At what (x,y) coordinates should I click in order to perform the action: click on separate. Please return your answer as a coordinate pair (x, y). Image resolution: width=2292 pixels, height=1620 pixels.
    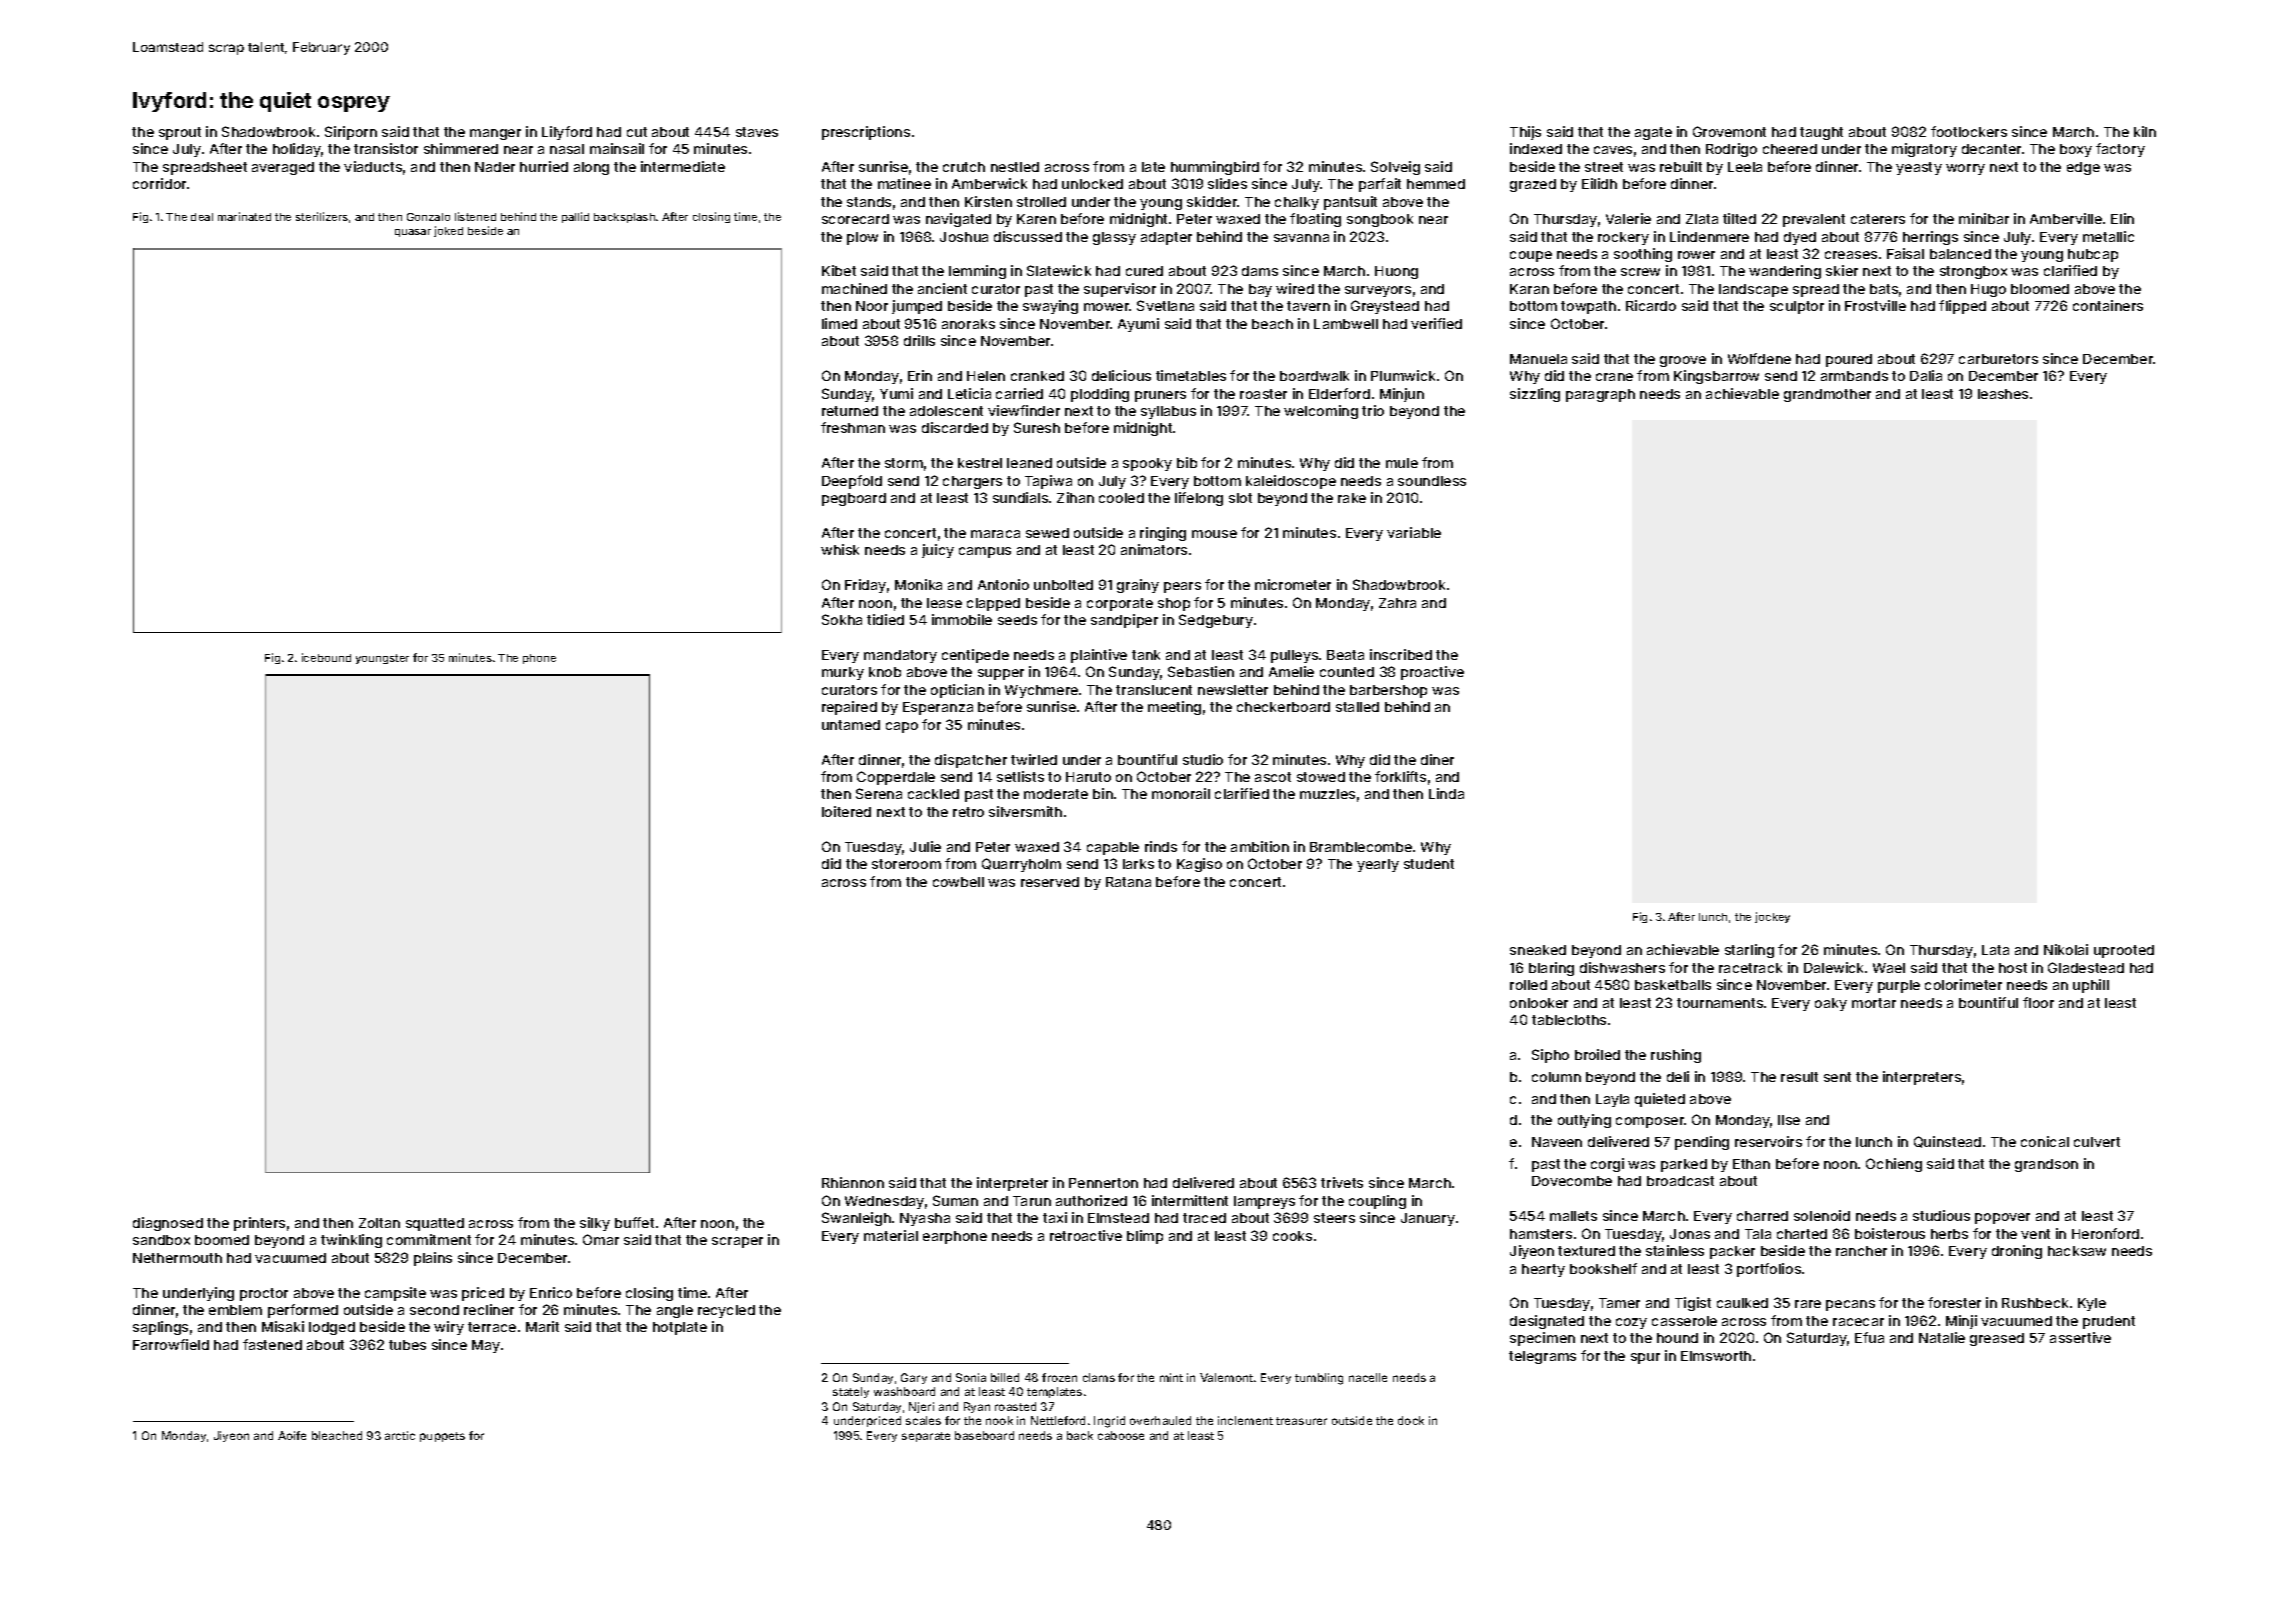
    Looking at the image, I should click on (926, 1437).
